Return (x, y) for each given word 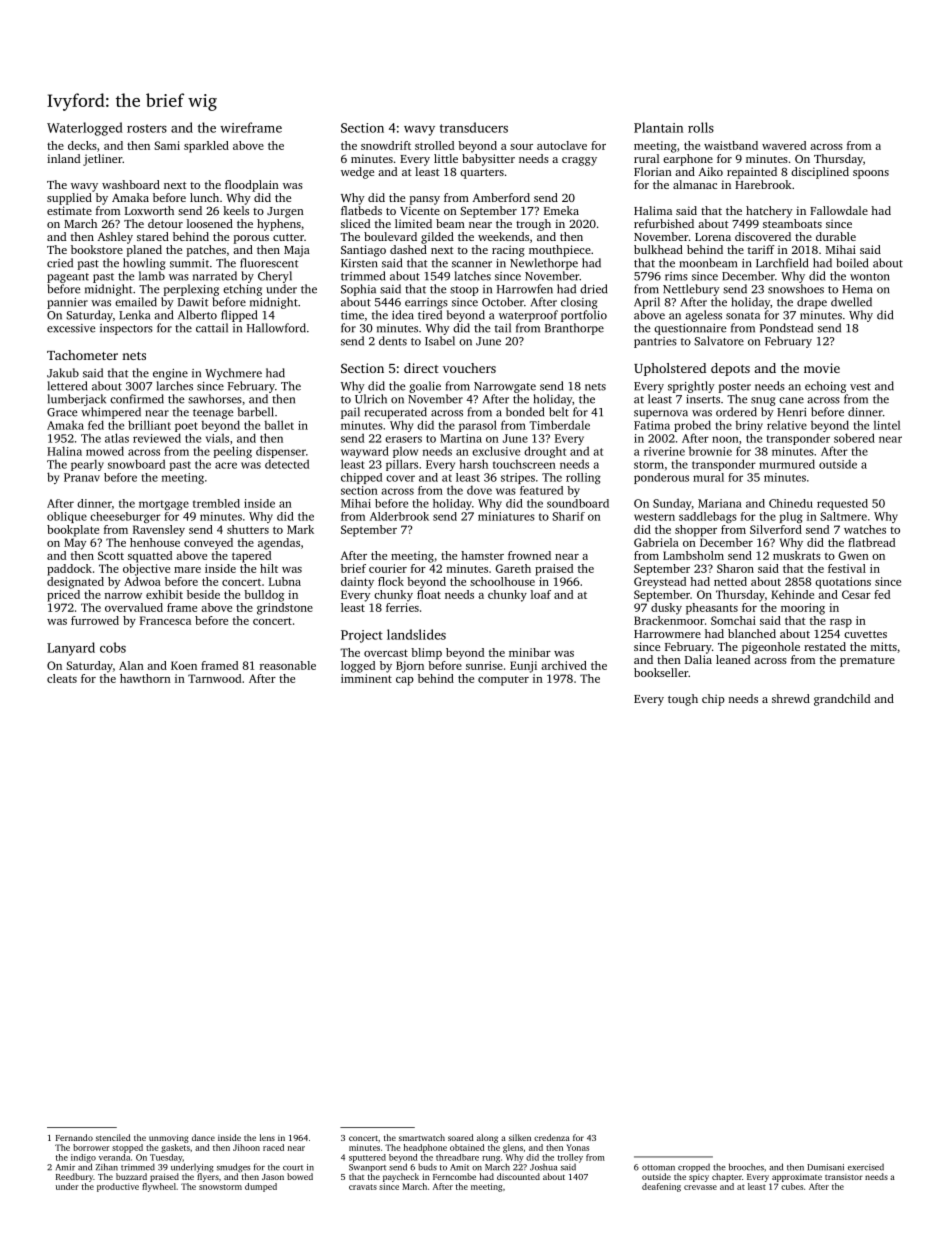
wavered (784, 145)
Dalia (698, 659)
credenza (552, 1137)
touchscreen (524, 464)
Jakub (63, 373)
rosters (147, 128)
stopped (127, 1148)
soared (461, 1137)
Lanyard (71, 649)
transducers (474, 127)
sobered (854, 438)
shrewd (791, 698)
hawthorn (145, 678)
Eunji (523, 667)
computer (503, 681)
